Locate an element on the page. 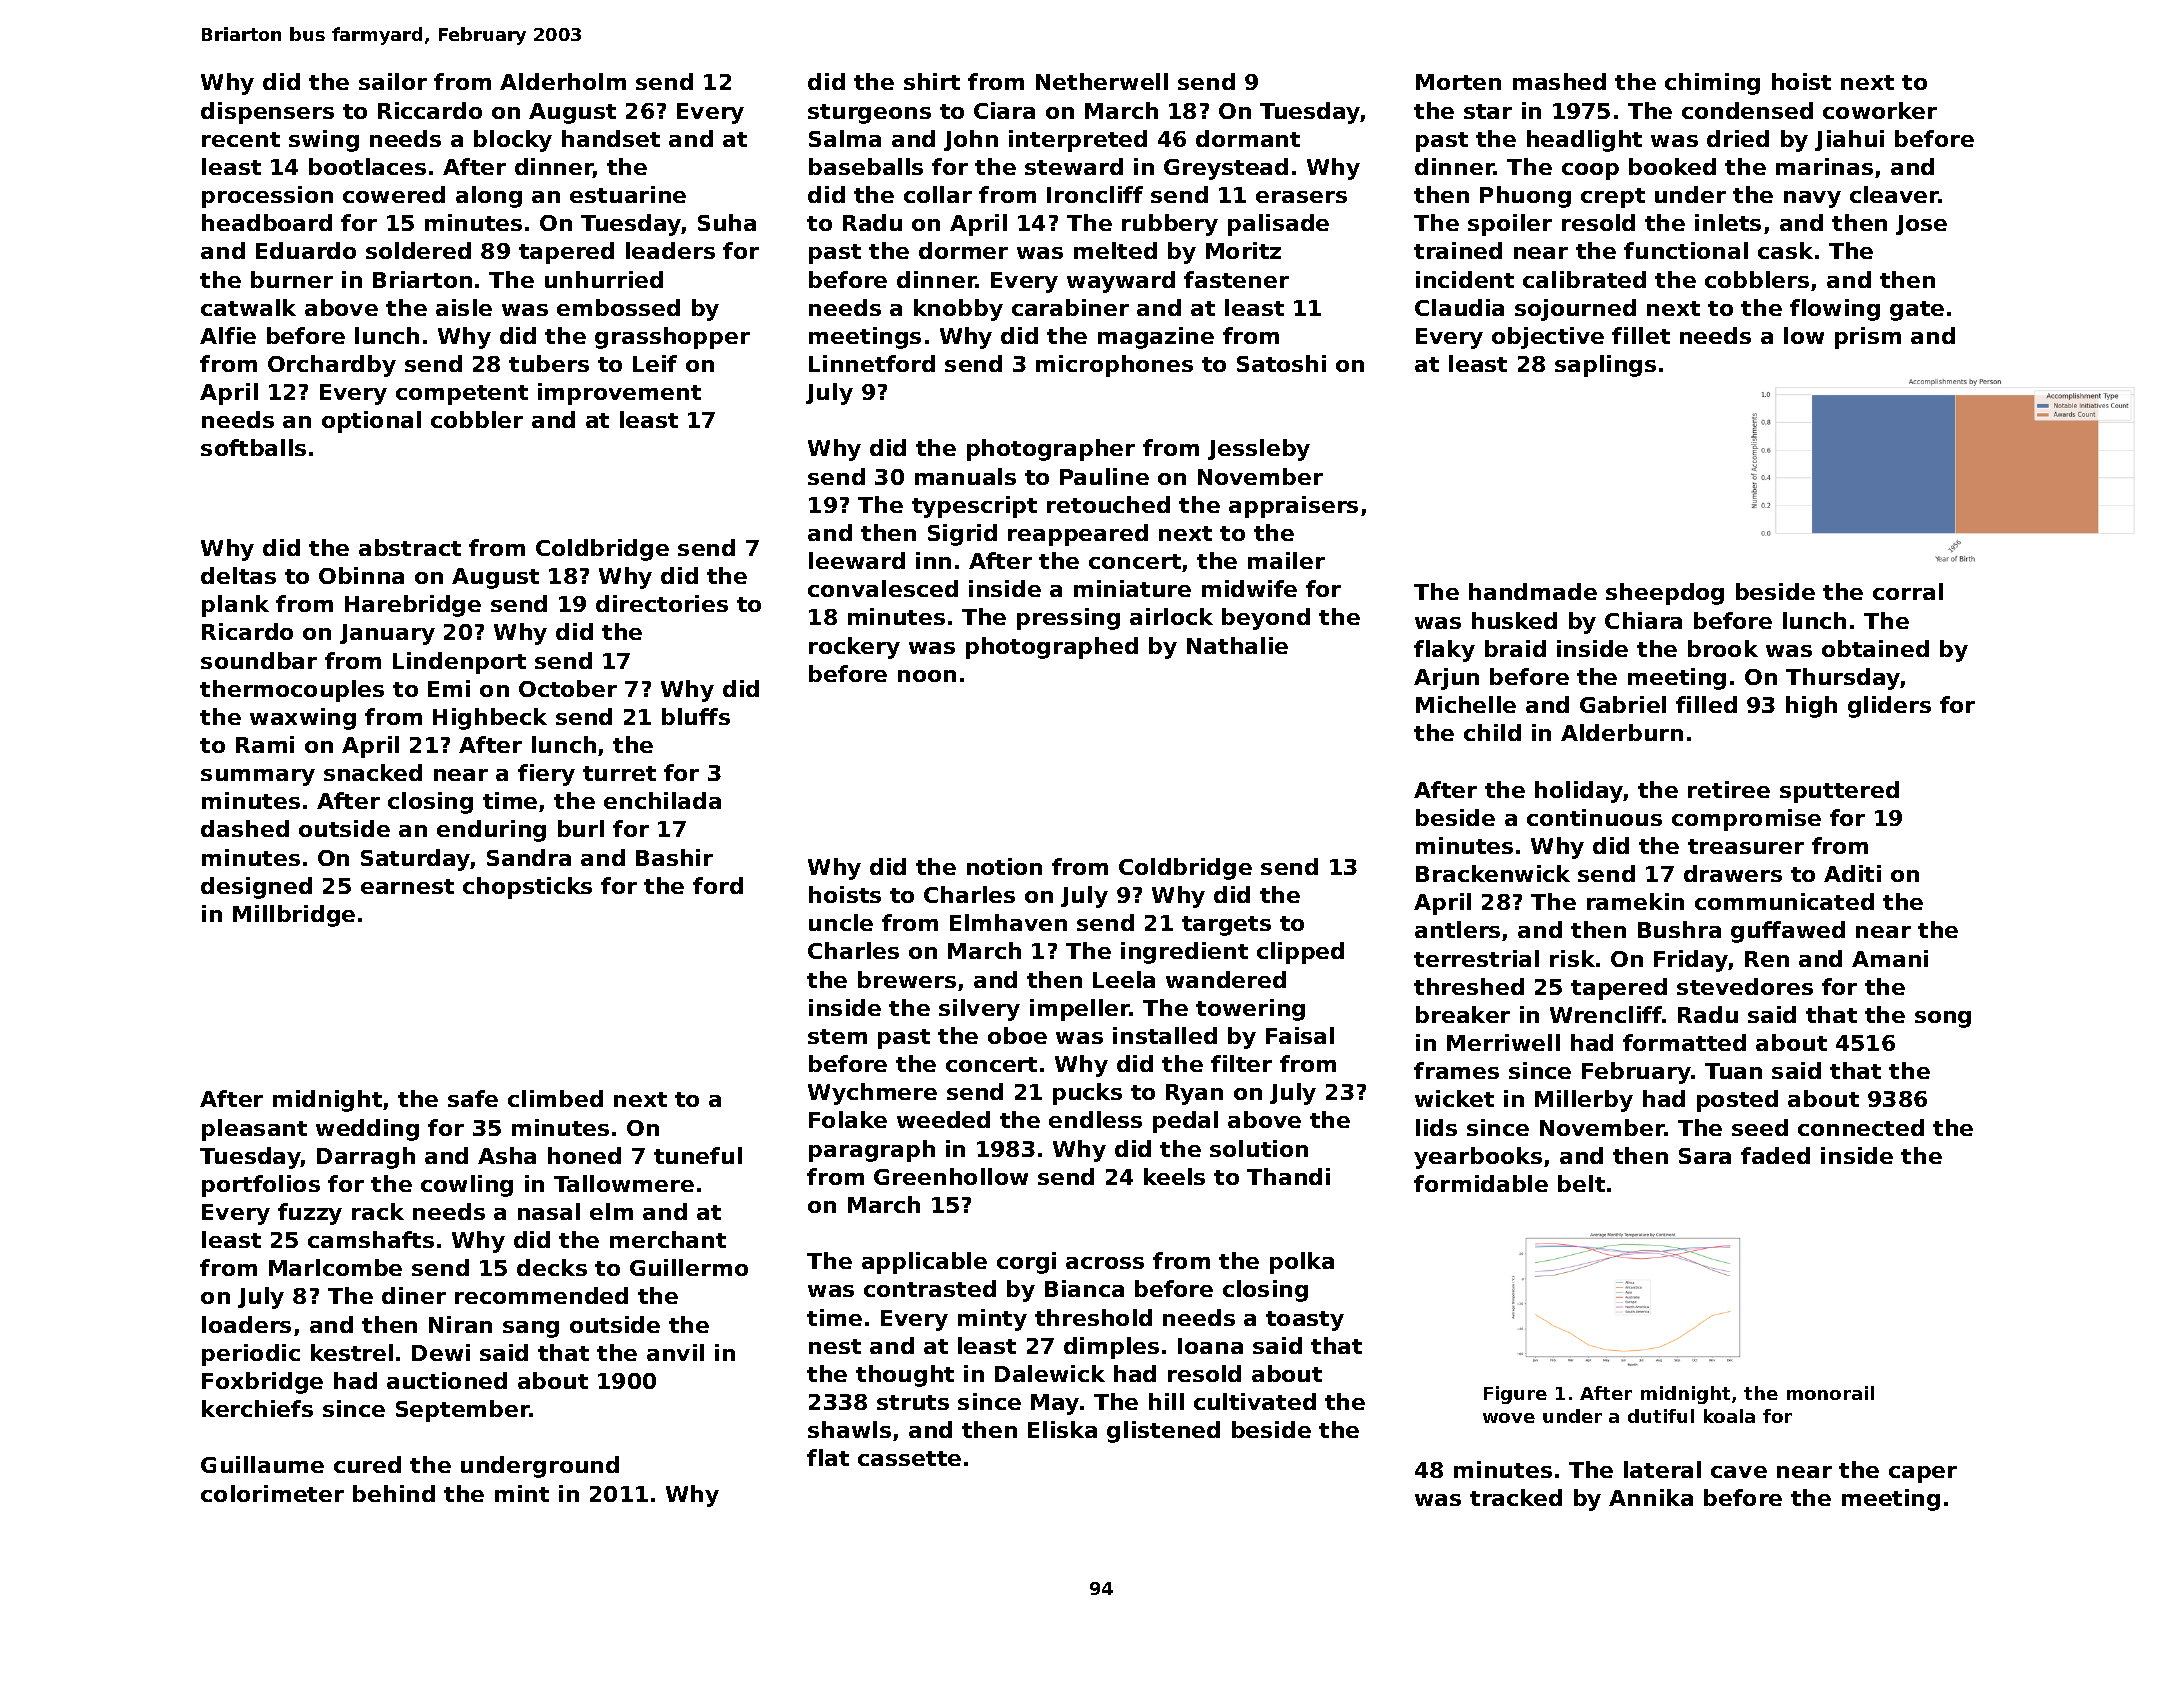 This image has width=2178, height=1683. saplings is located at coordinates (1605, 366).
